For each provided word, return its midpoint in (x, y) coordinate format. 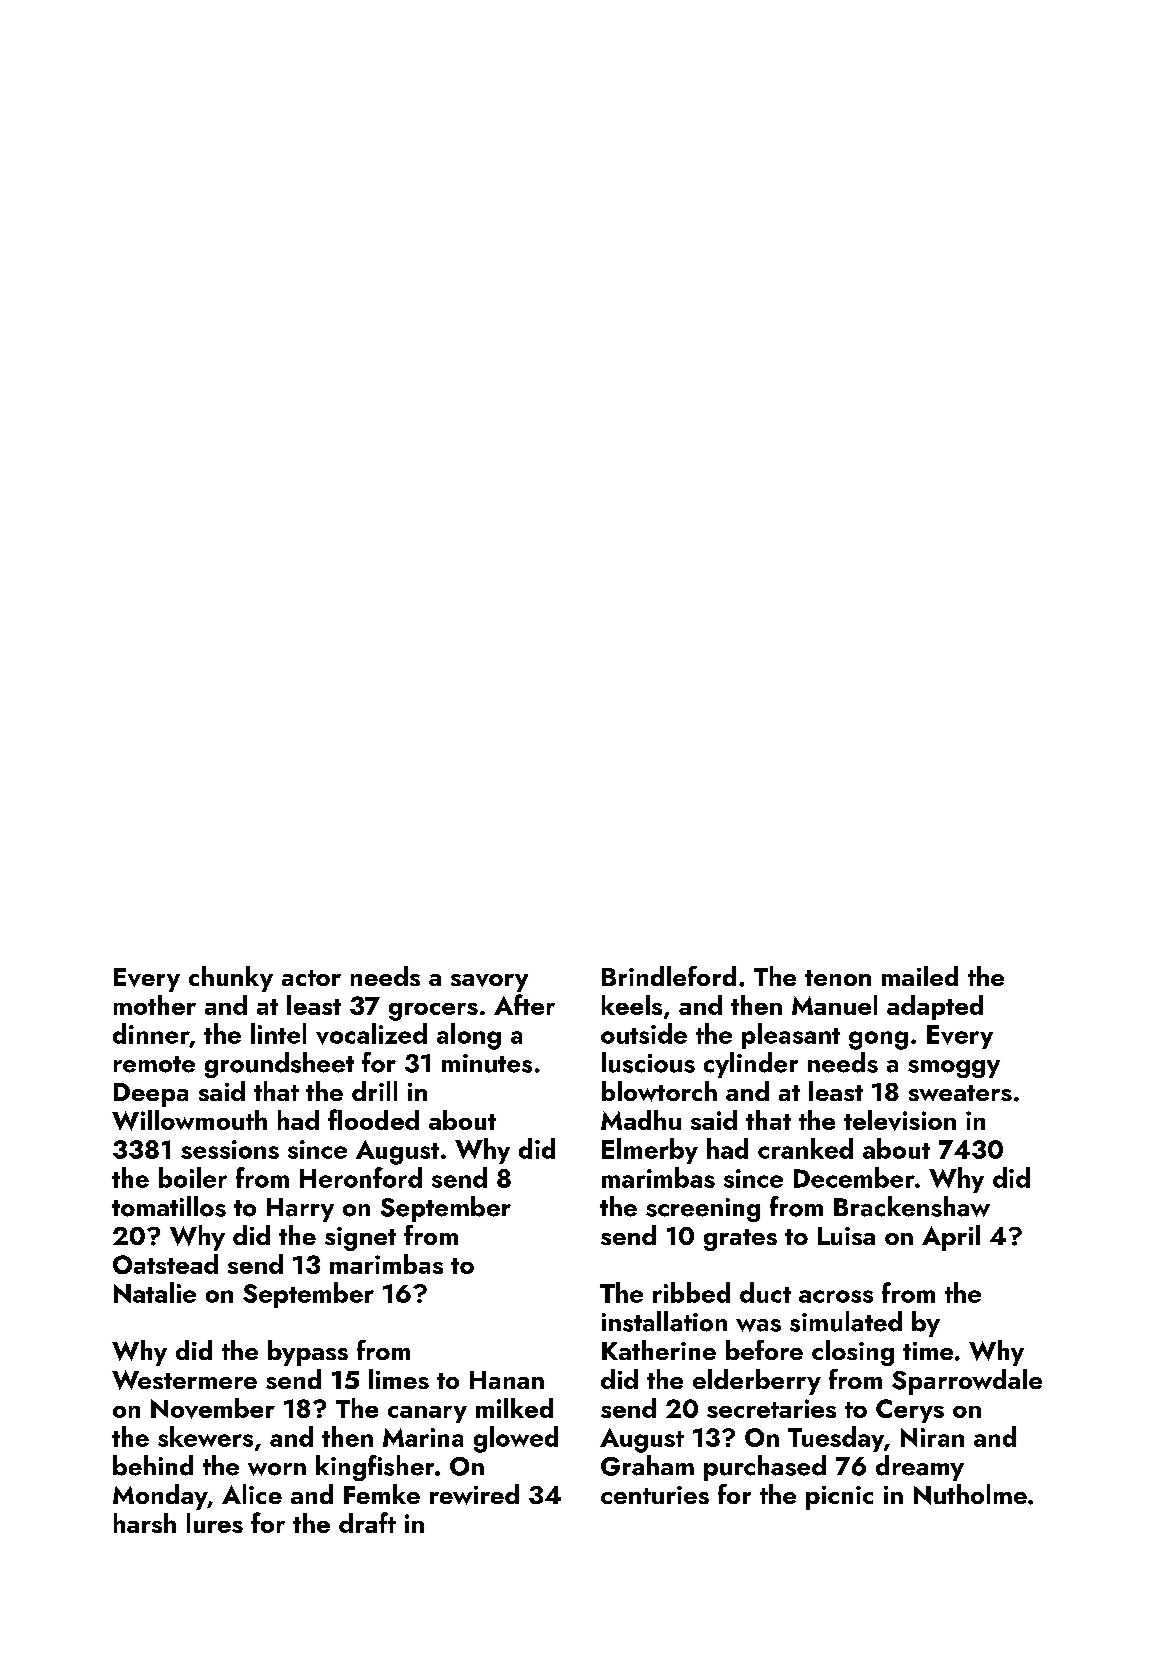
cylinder (751, 1065)
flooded (373, 1119)
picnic (839, 1498)
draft (367, 1522)
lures (215, 1523)
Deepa (151, 1095)
